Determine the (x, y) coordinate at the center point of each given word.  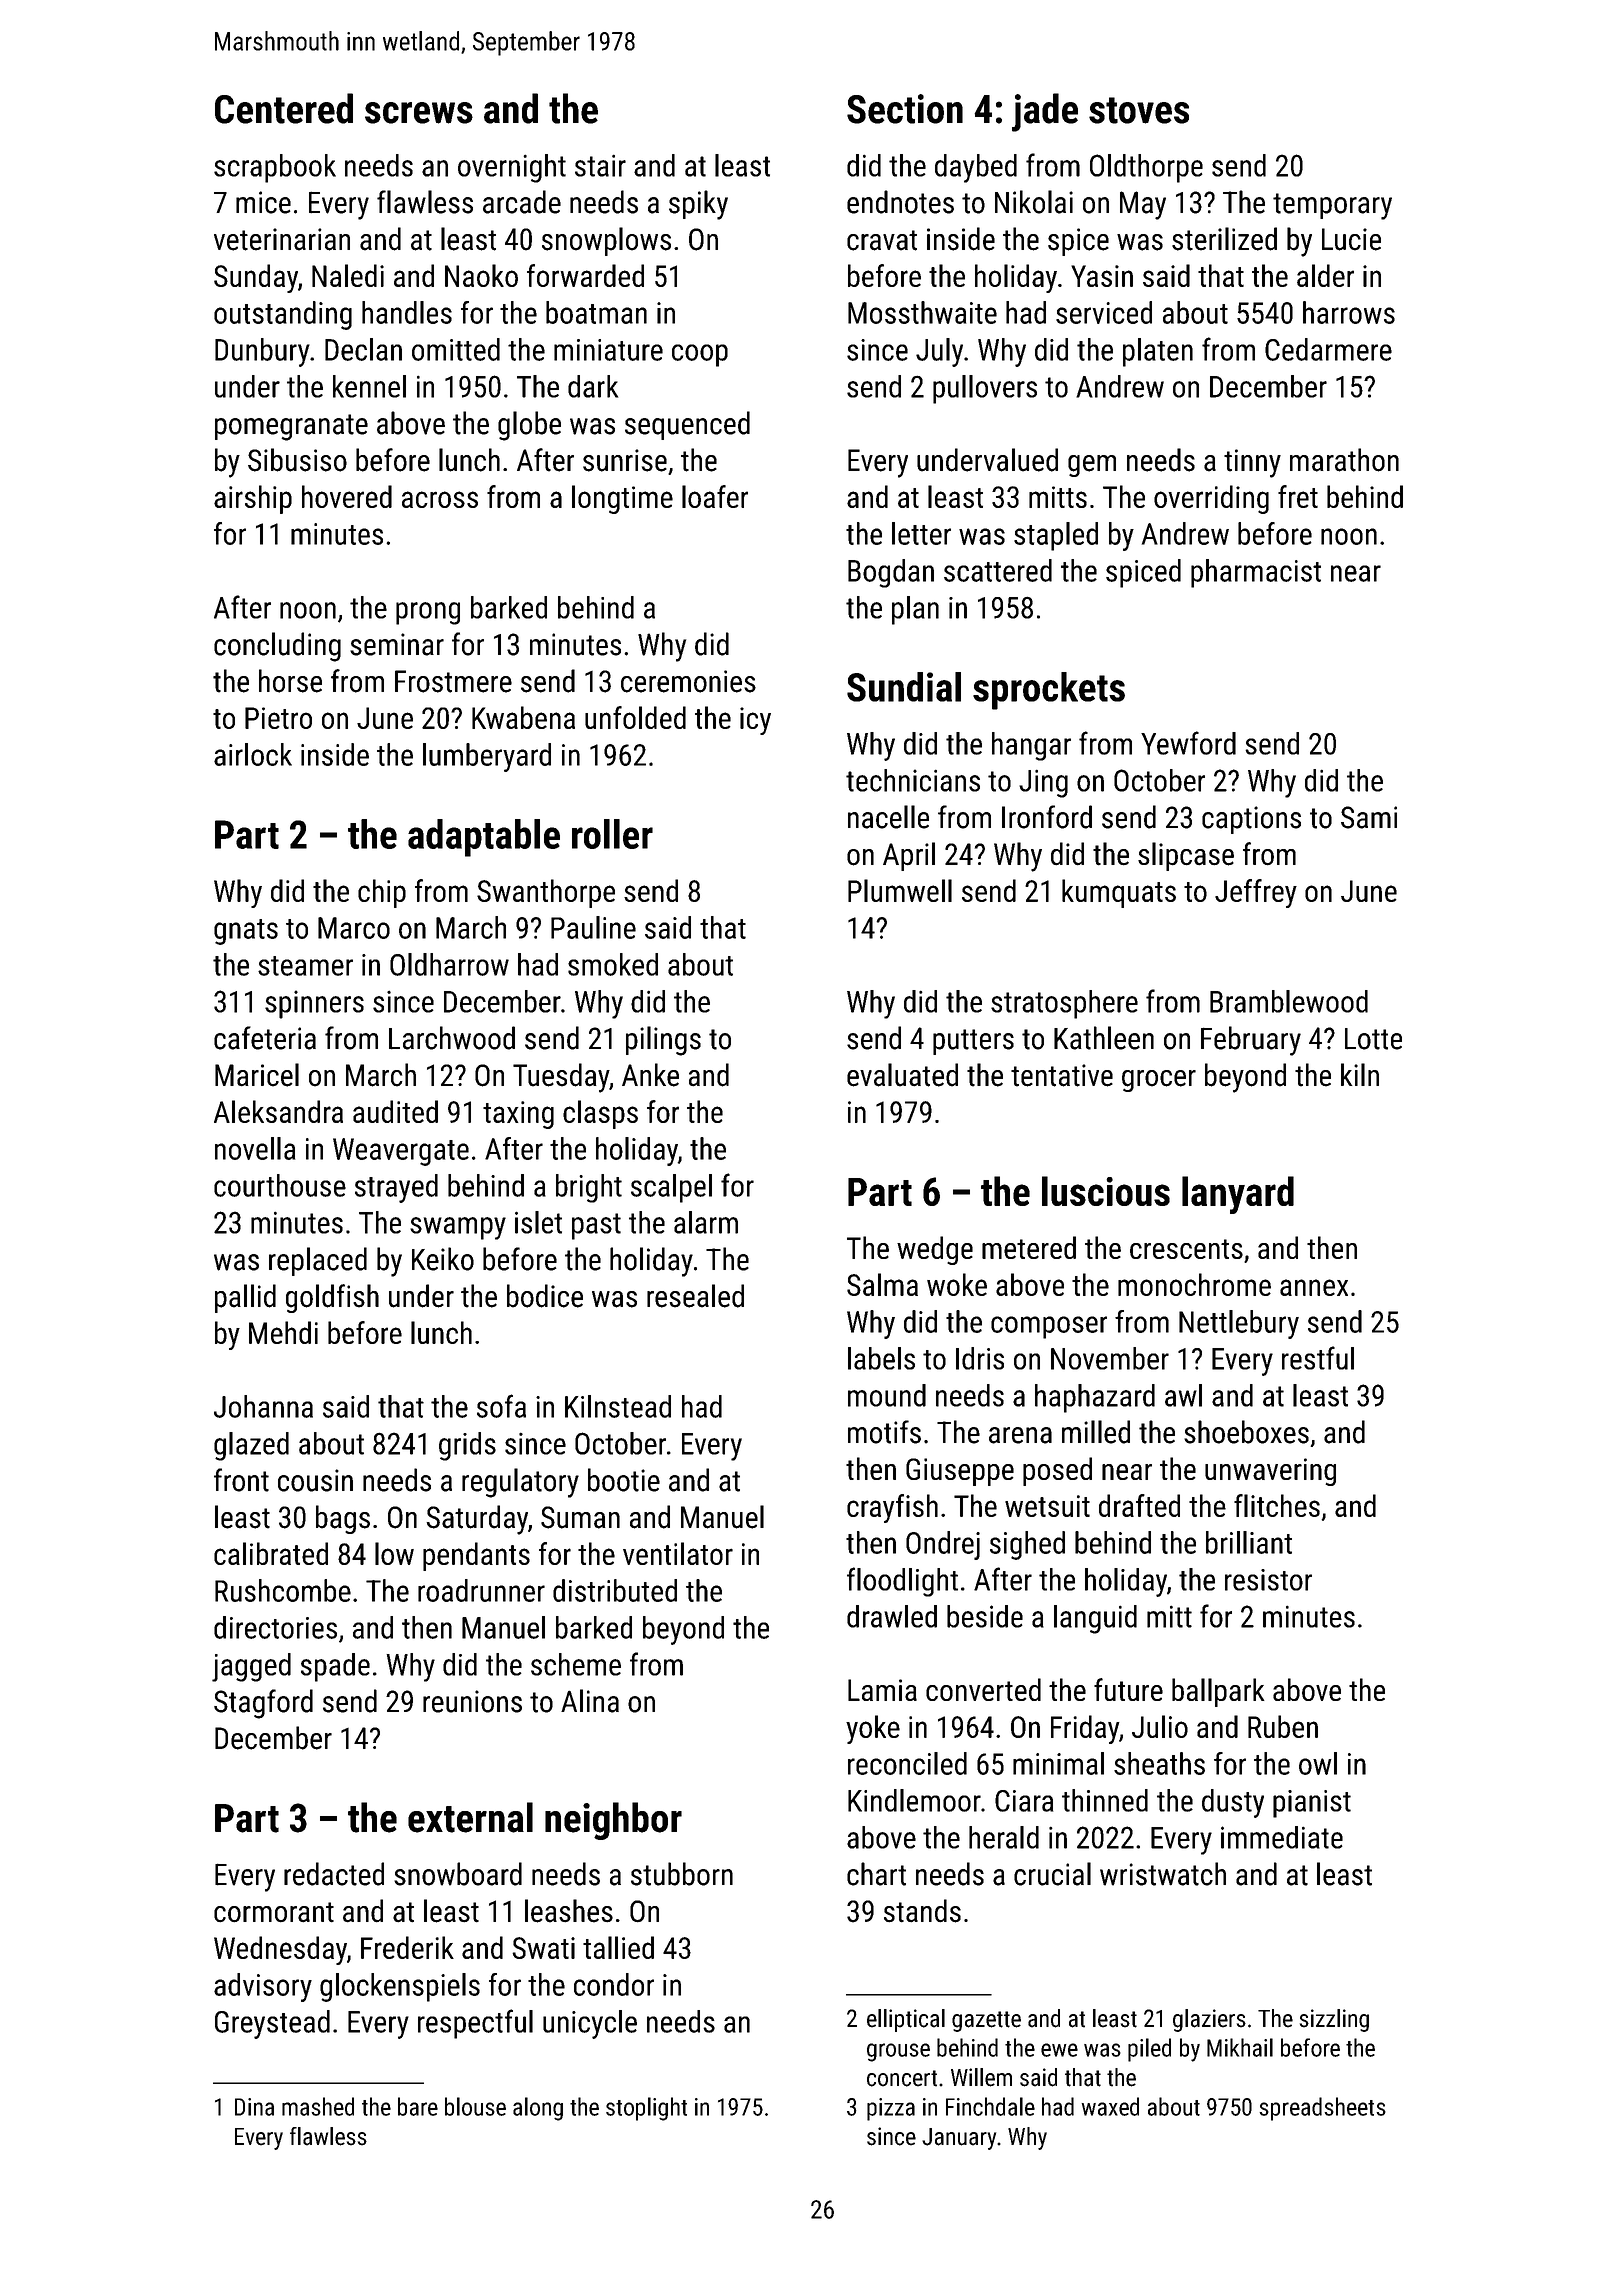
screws (419, 113)
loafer (715, 496)
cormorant (274, 1912)
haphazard (1095, 1398)
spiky (698, 205)
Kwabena (523, 717)
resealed (695, 1296)
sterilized (1224, 239)
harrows (1349, 312)
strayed (396, 1188)
